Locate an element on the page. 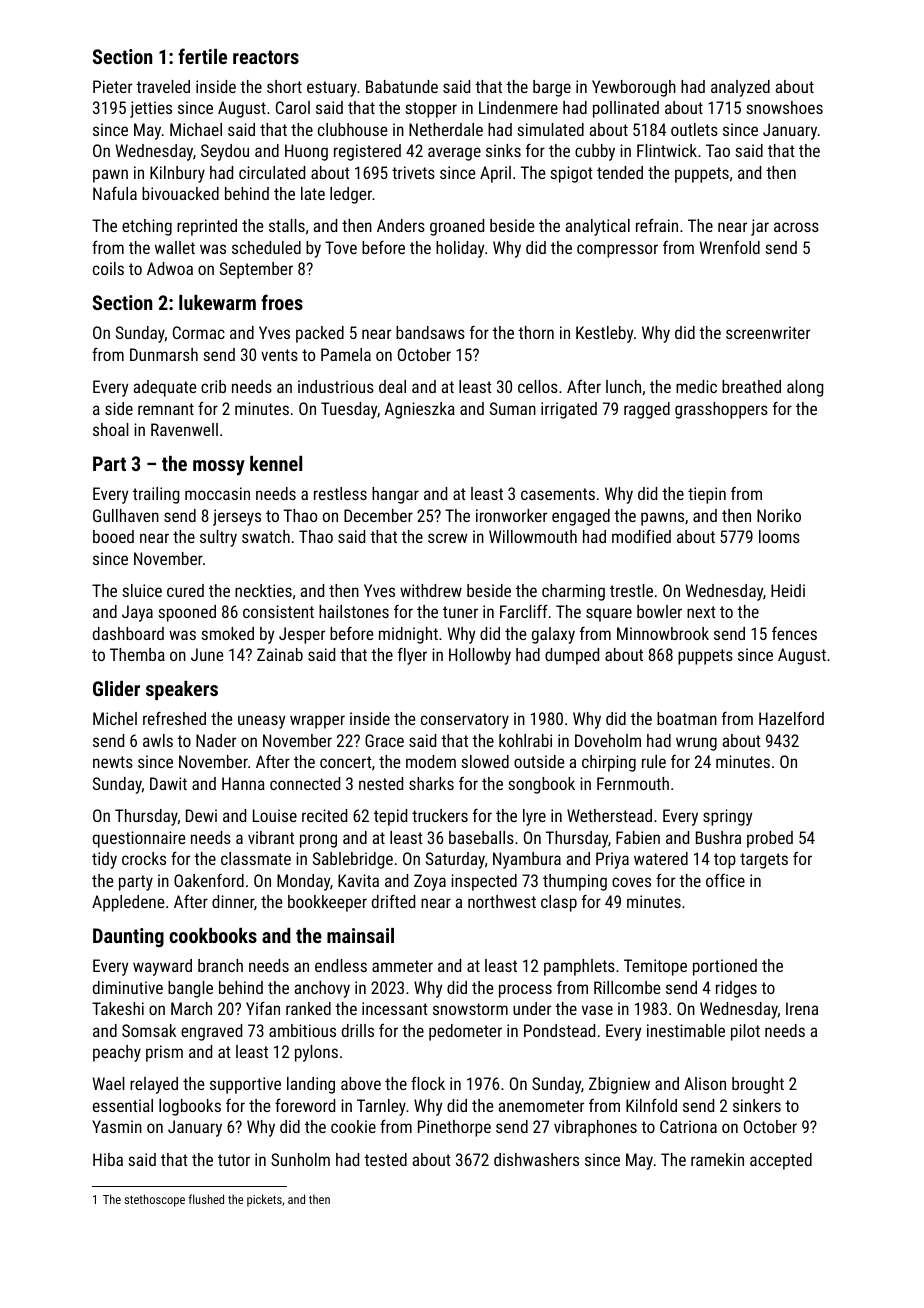 The height and width of the document is (1308, 924). nested is located at coordinates (381, 783).
